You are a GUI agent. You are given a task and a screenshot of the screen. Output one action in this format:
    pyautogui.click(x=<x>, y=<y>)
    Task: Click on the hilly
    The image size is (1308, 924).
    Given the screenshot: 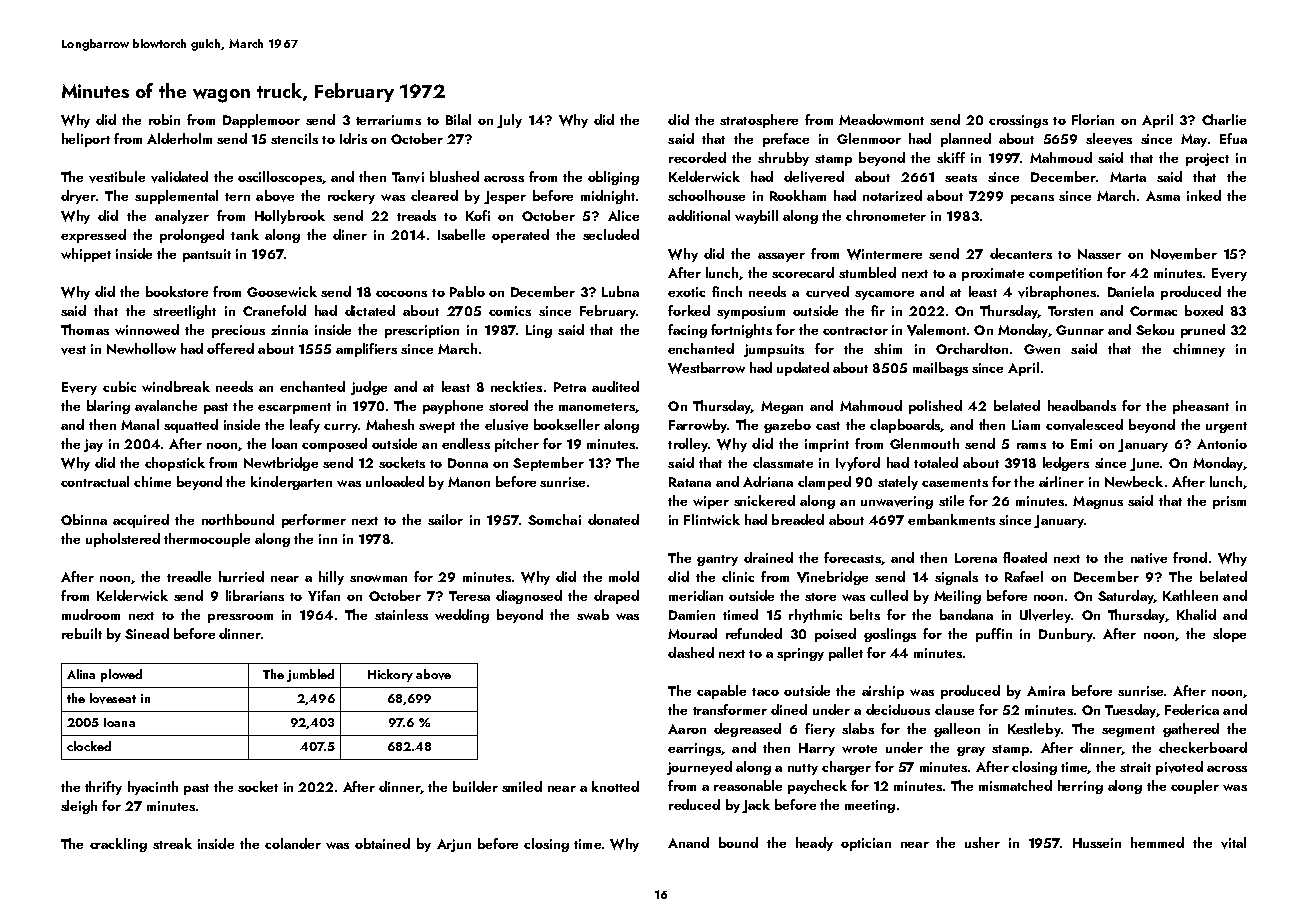 What is the action you would take?
    pyautogui.click(x=331, y=578)
